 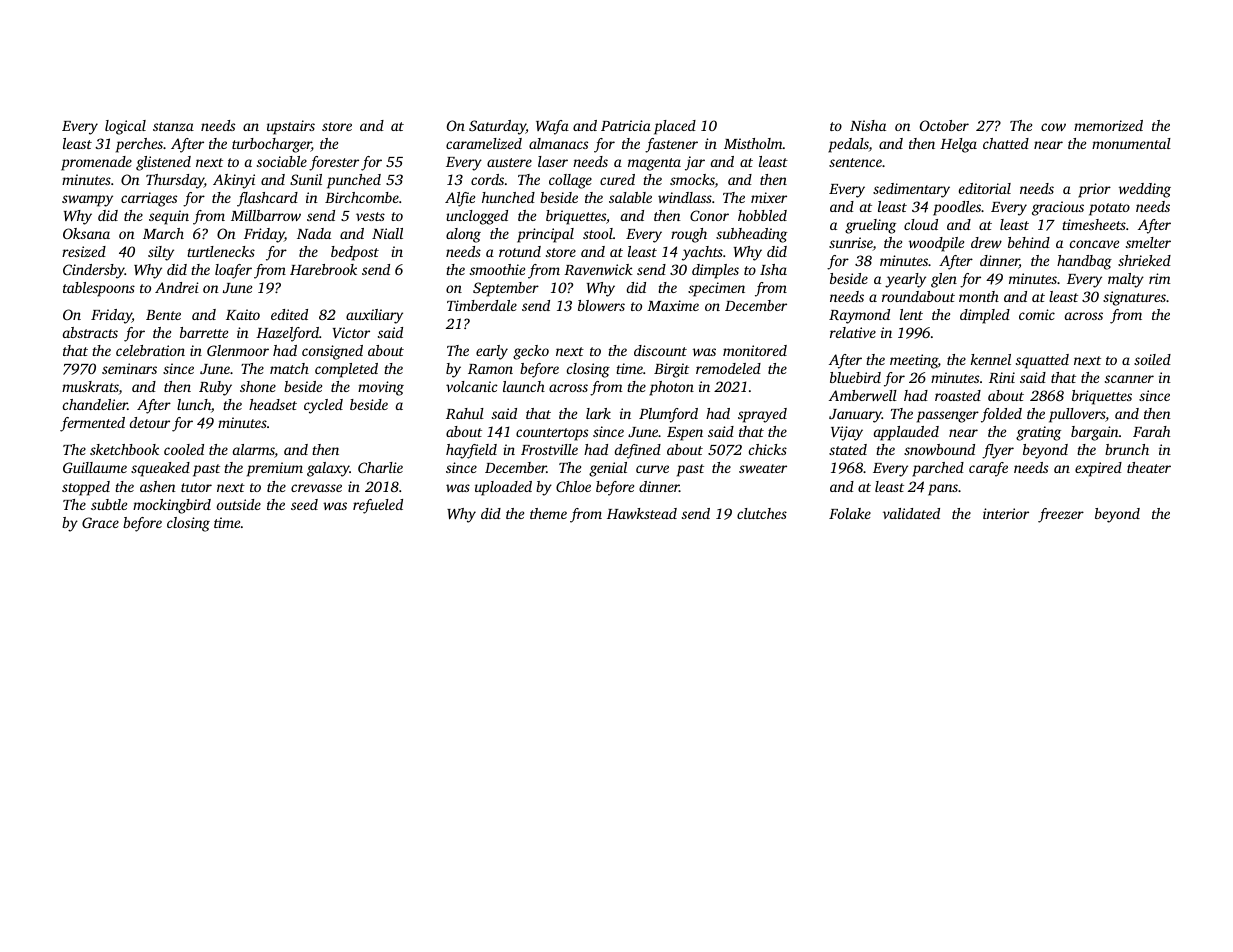 I want to click on Mistholm, so click(x=753, y=143).
